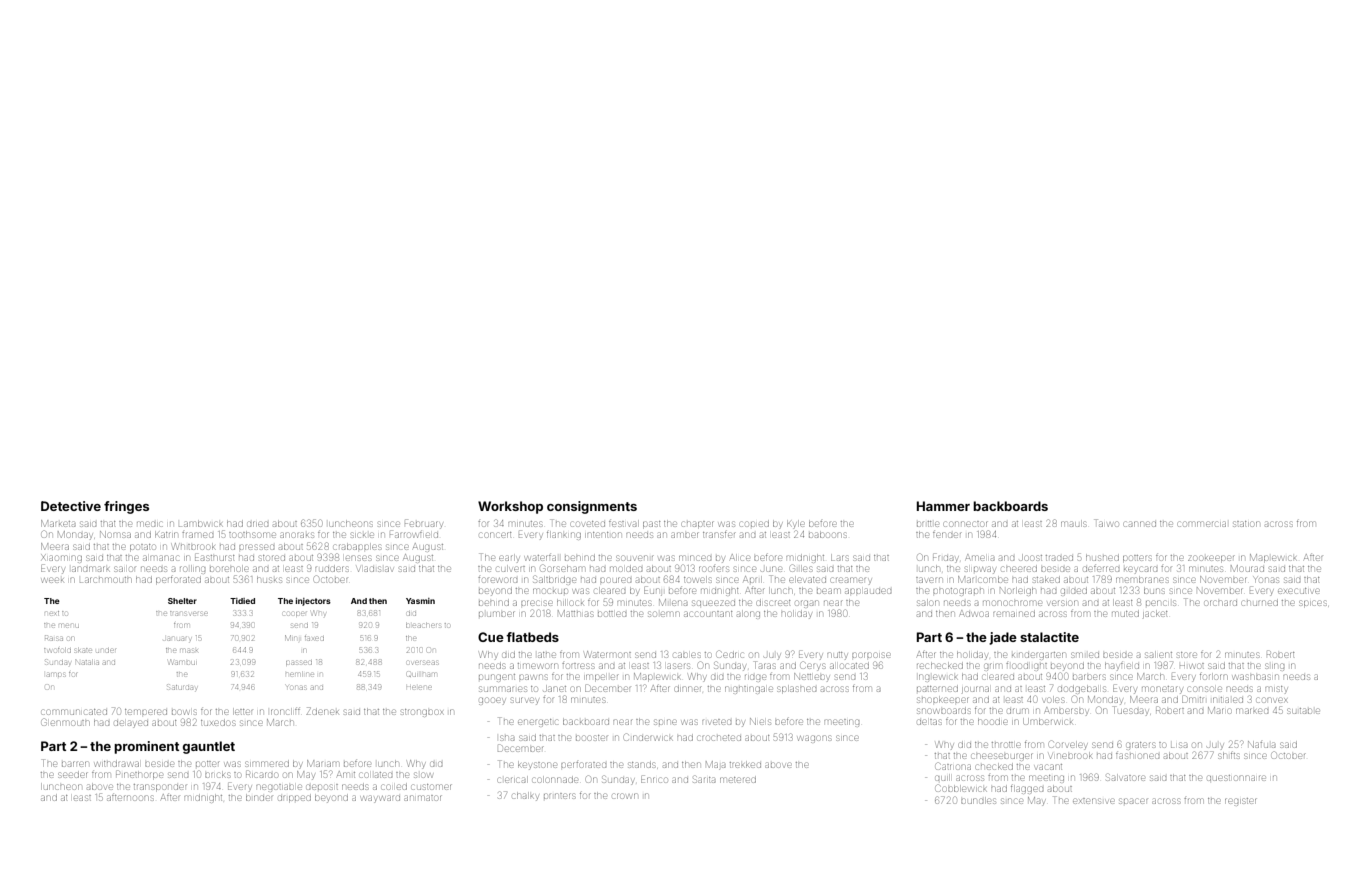 Image resolution: width=1372 pixels, height=887 pixels. Describe the element at coordinates (1303, 711) in the document. I see `suitable` at that location.
